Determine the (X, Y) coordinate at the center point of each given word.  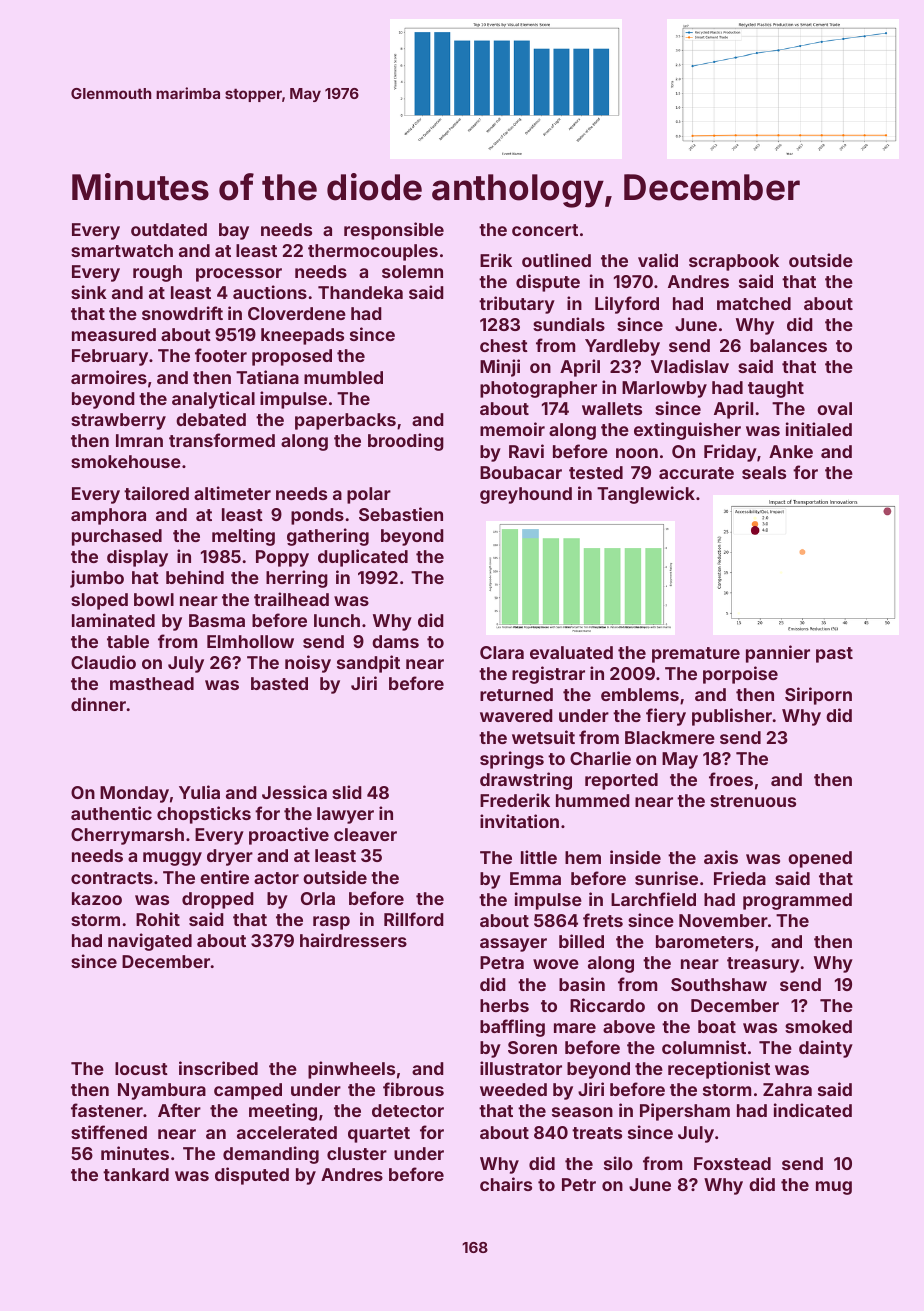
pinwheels (351, 1070)
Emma (535, 878)
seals (764, 472)
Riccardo (607, 1005)
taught (776, 389)
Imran (139, 440)
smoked (818, 1026)
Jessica (294, 792)
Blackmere (670, 737)
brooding (406, 442)
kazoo (97, 898)
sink (89, 292)
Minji (500, 368)
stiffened (109, 1132)
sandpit (368, 664)
